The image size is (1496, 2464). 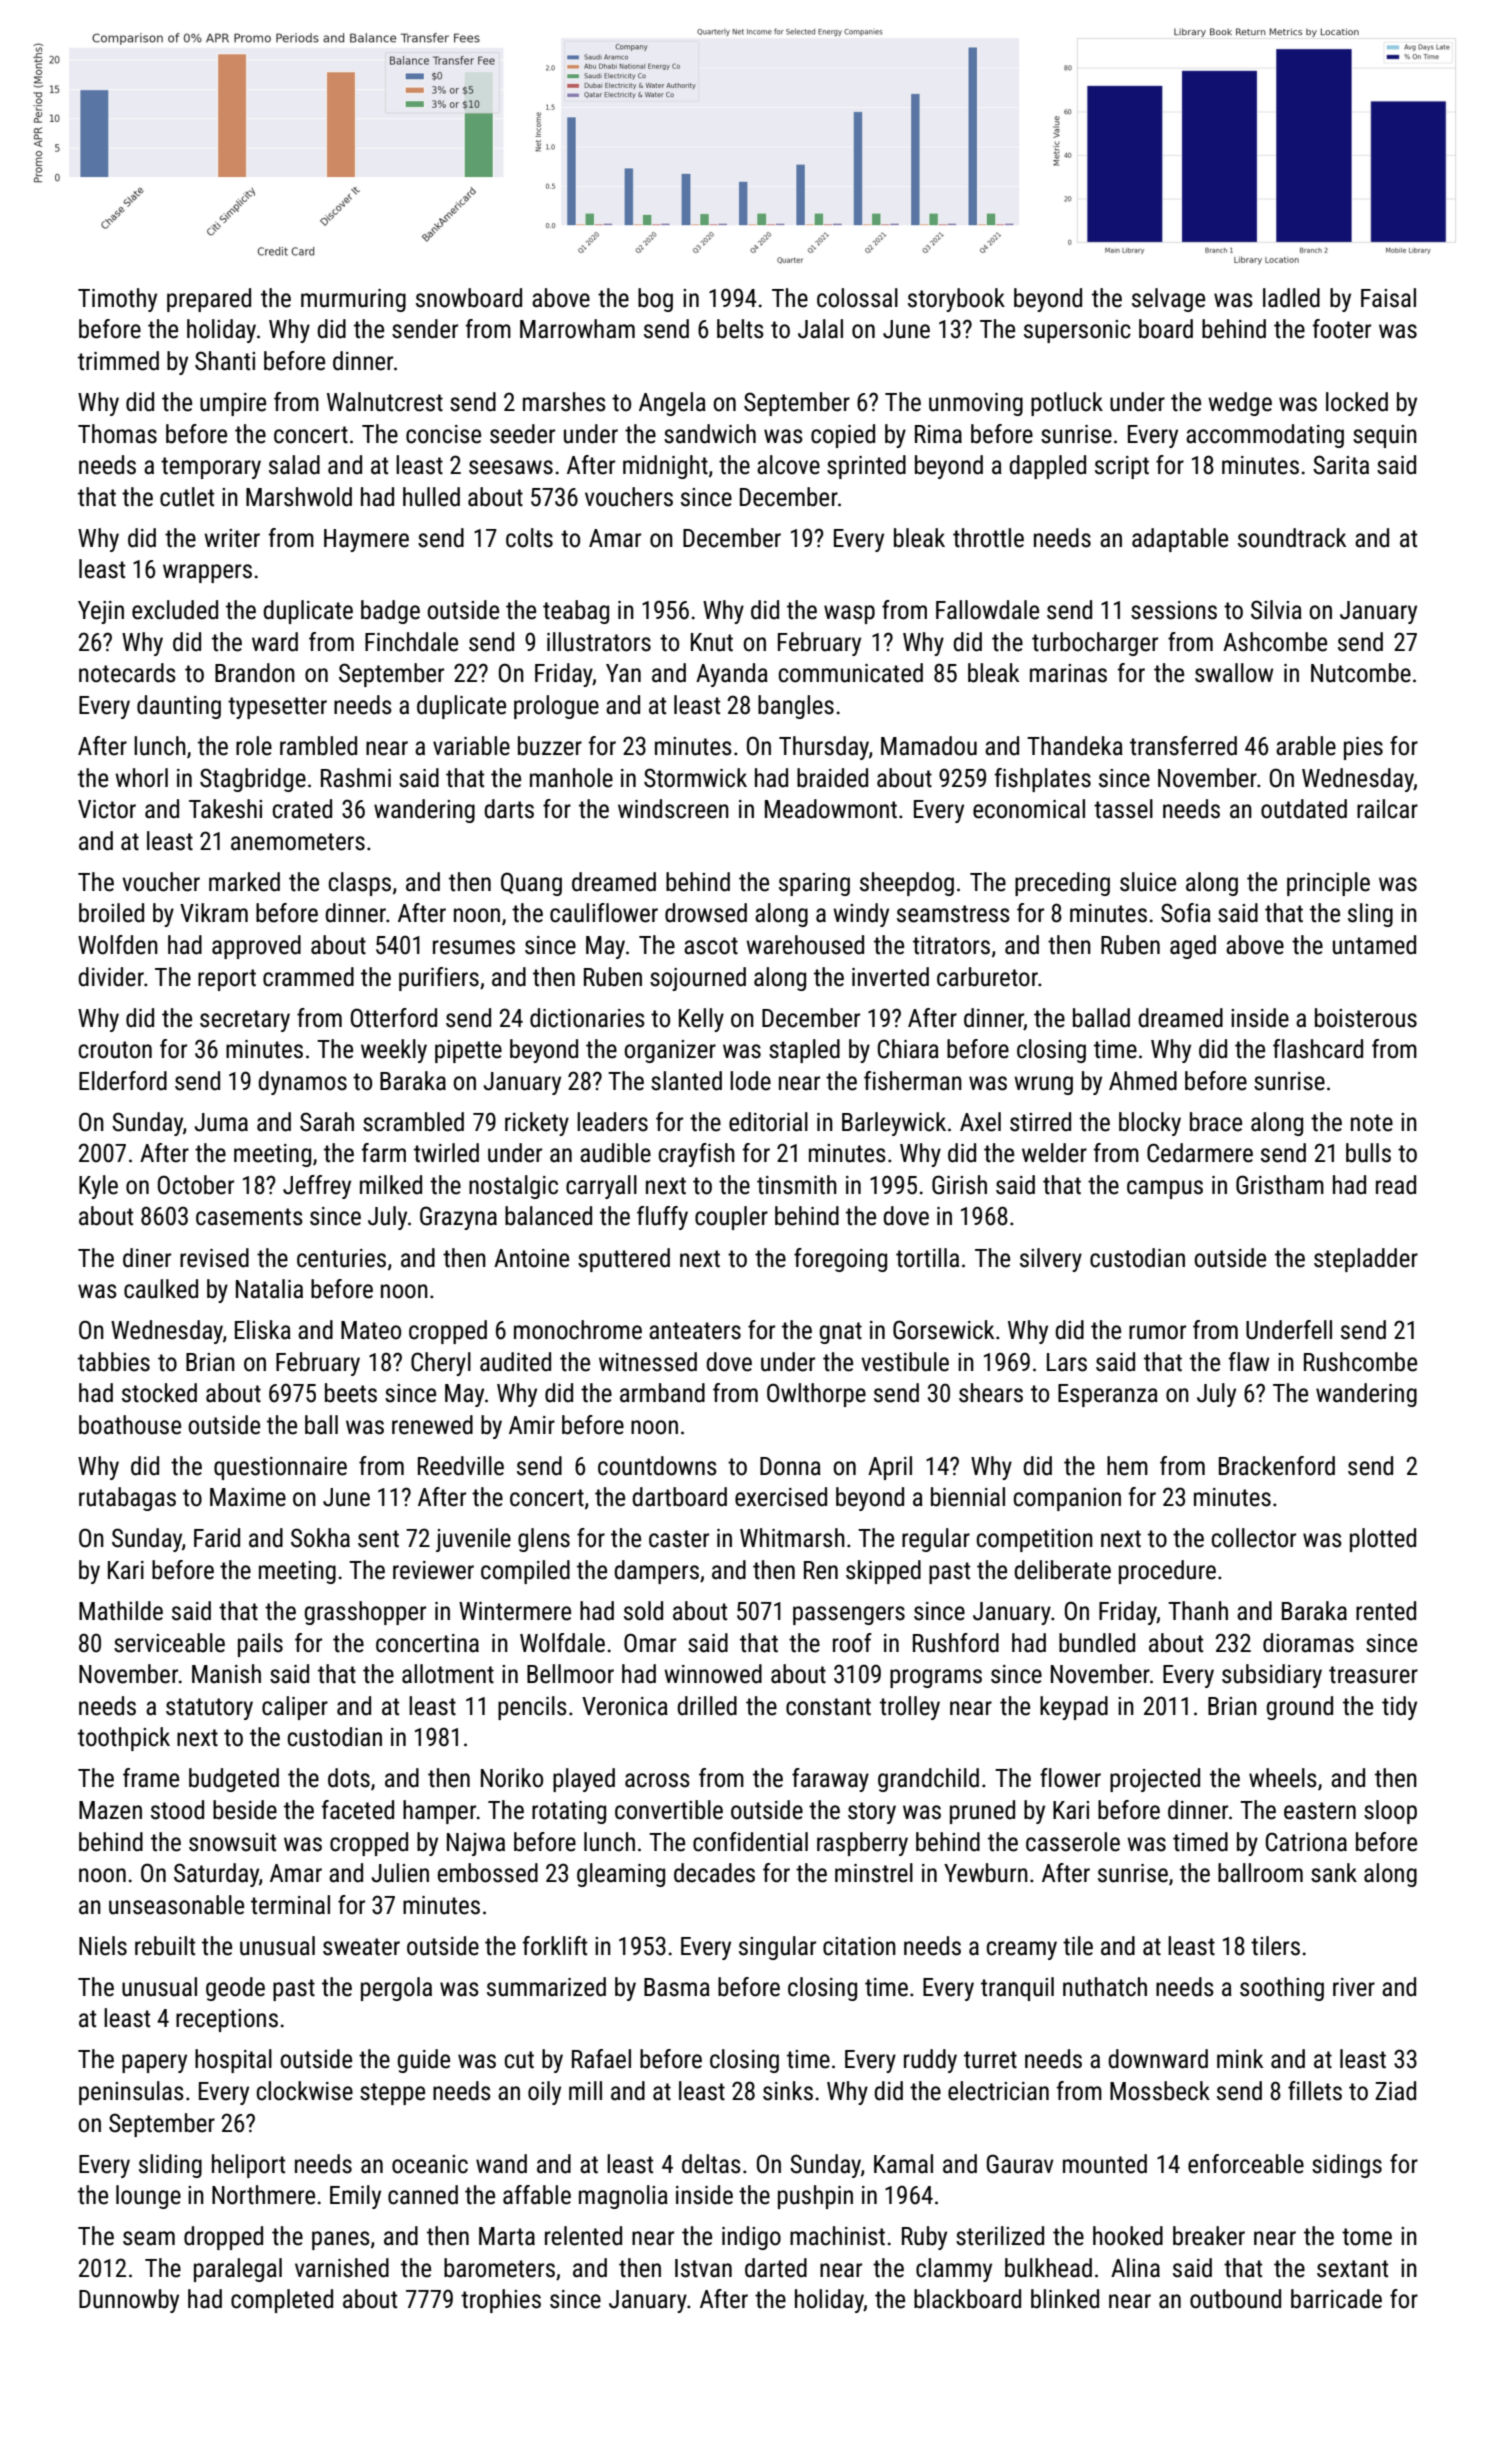 I want to click on budgeted, so click(x=234, y=1780).
